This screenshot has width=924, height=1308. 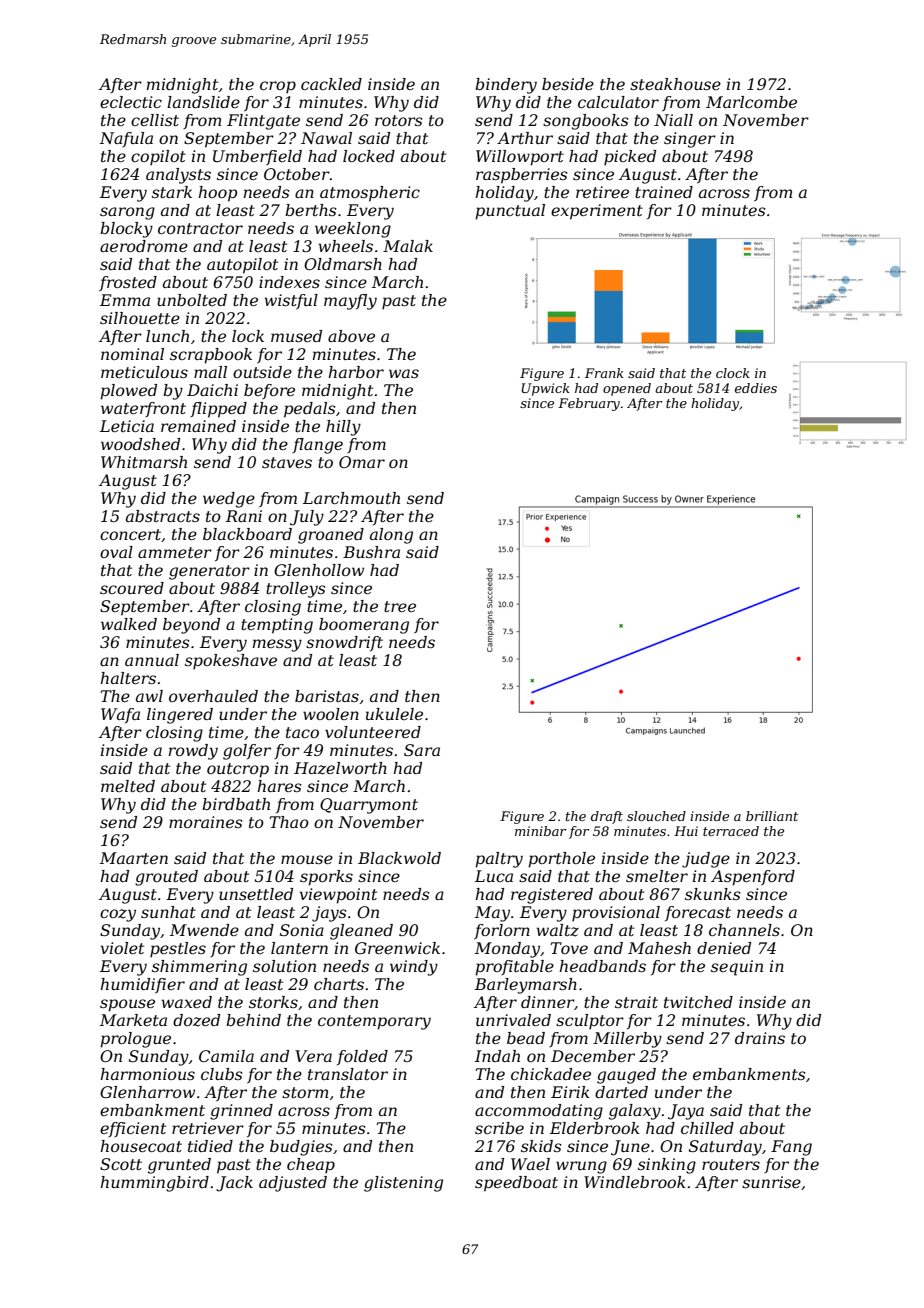 I want to click on mouse, so click(x=307, y=859).
